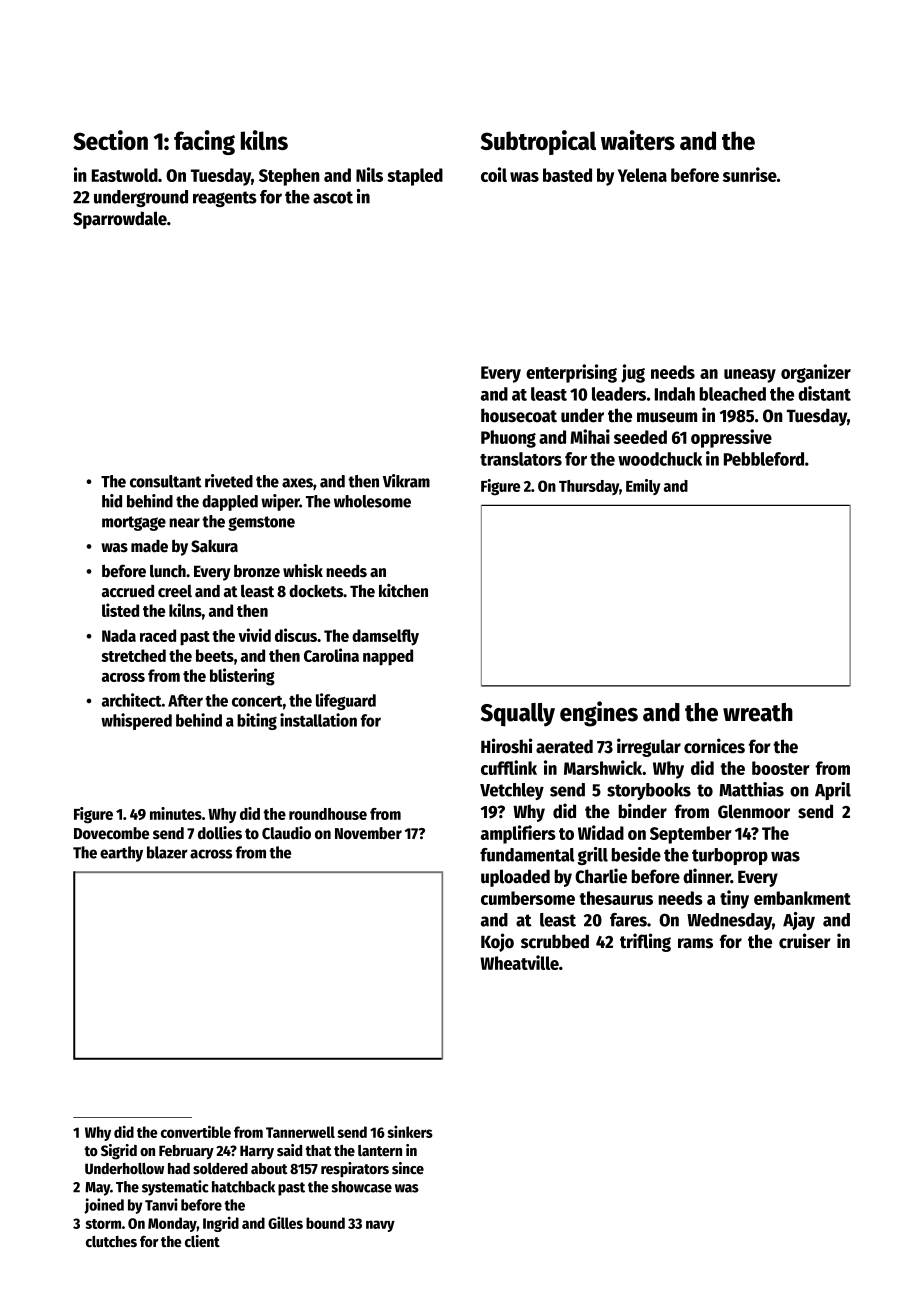 The image size is (924, 1314). What do you see at coordinates (408, 1168) in the screenshot?
I see `since` at bounding box center [408, 1168].
